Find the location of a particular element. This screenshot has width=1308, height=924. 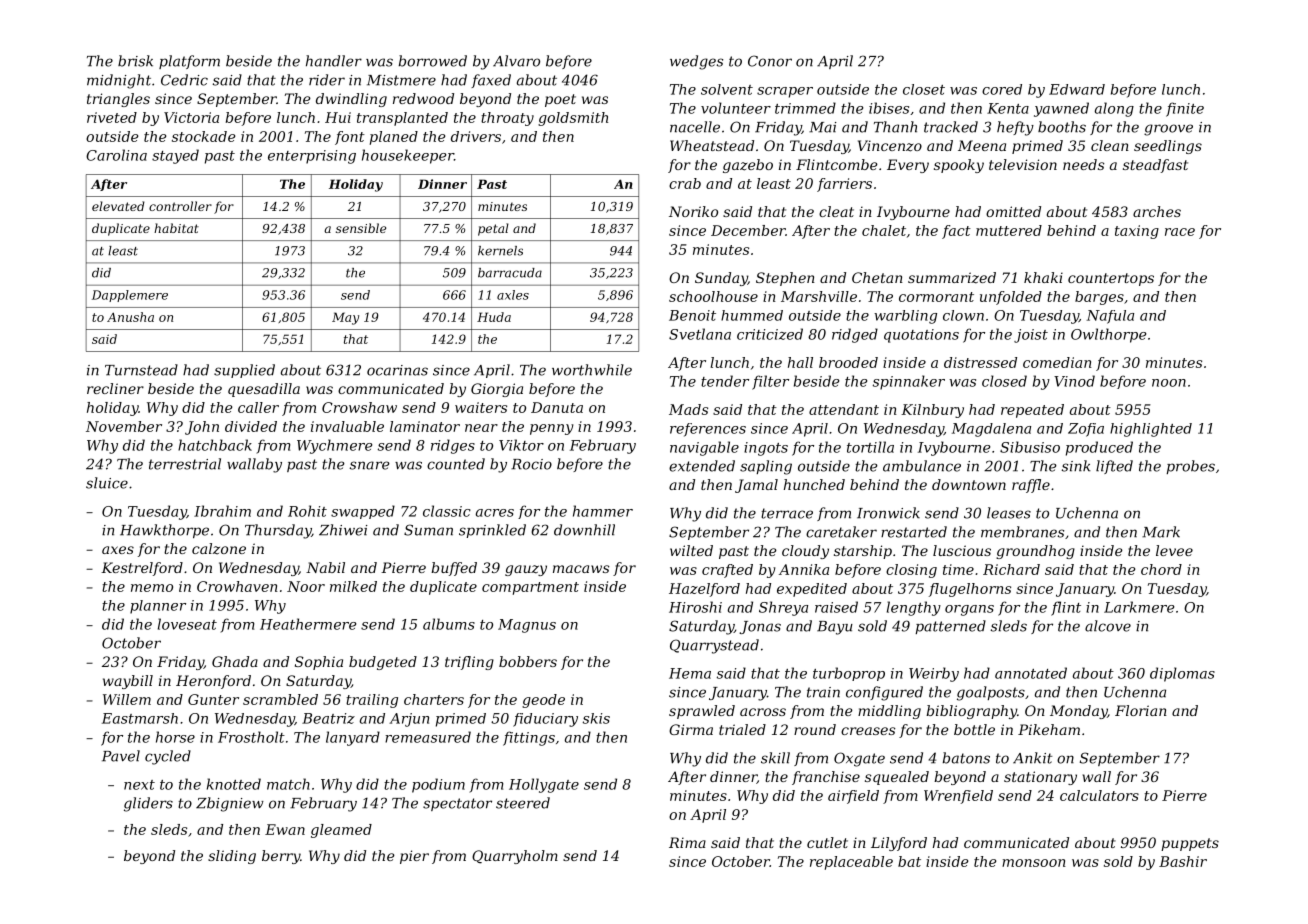

Wrenfield is located at coordinates (958, 797).
